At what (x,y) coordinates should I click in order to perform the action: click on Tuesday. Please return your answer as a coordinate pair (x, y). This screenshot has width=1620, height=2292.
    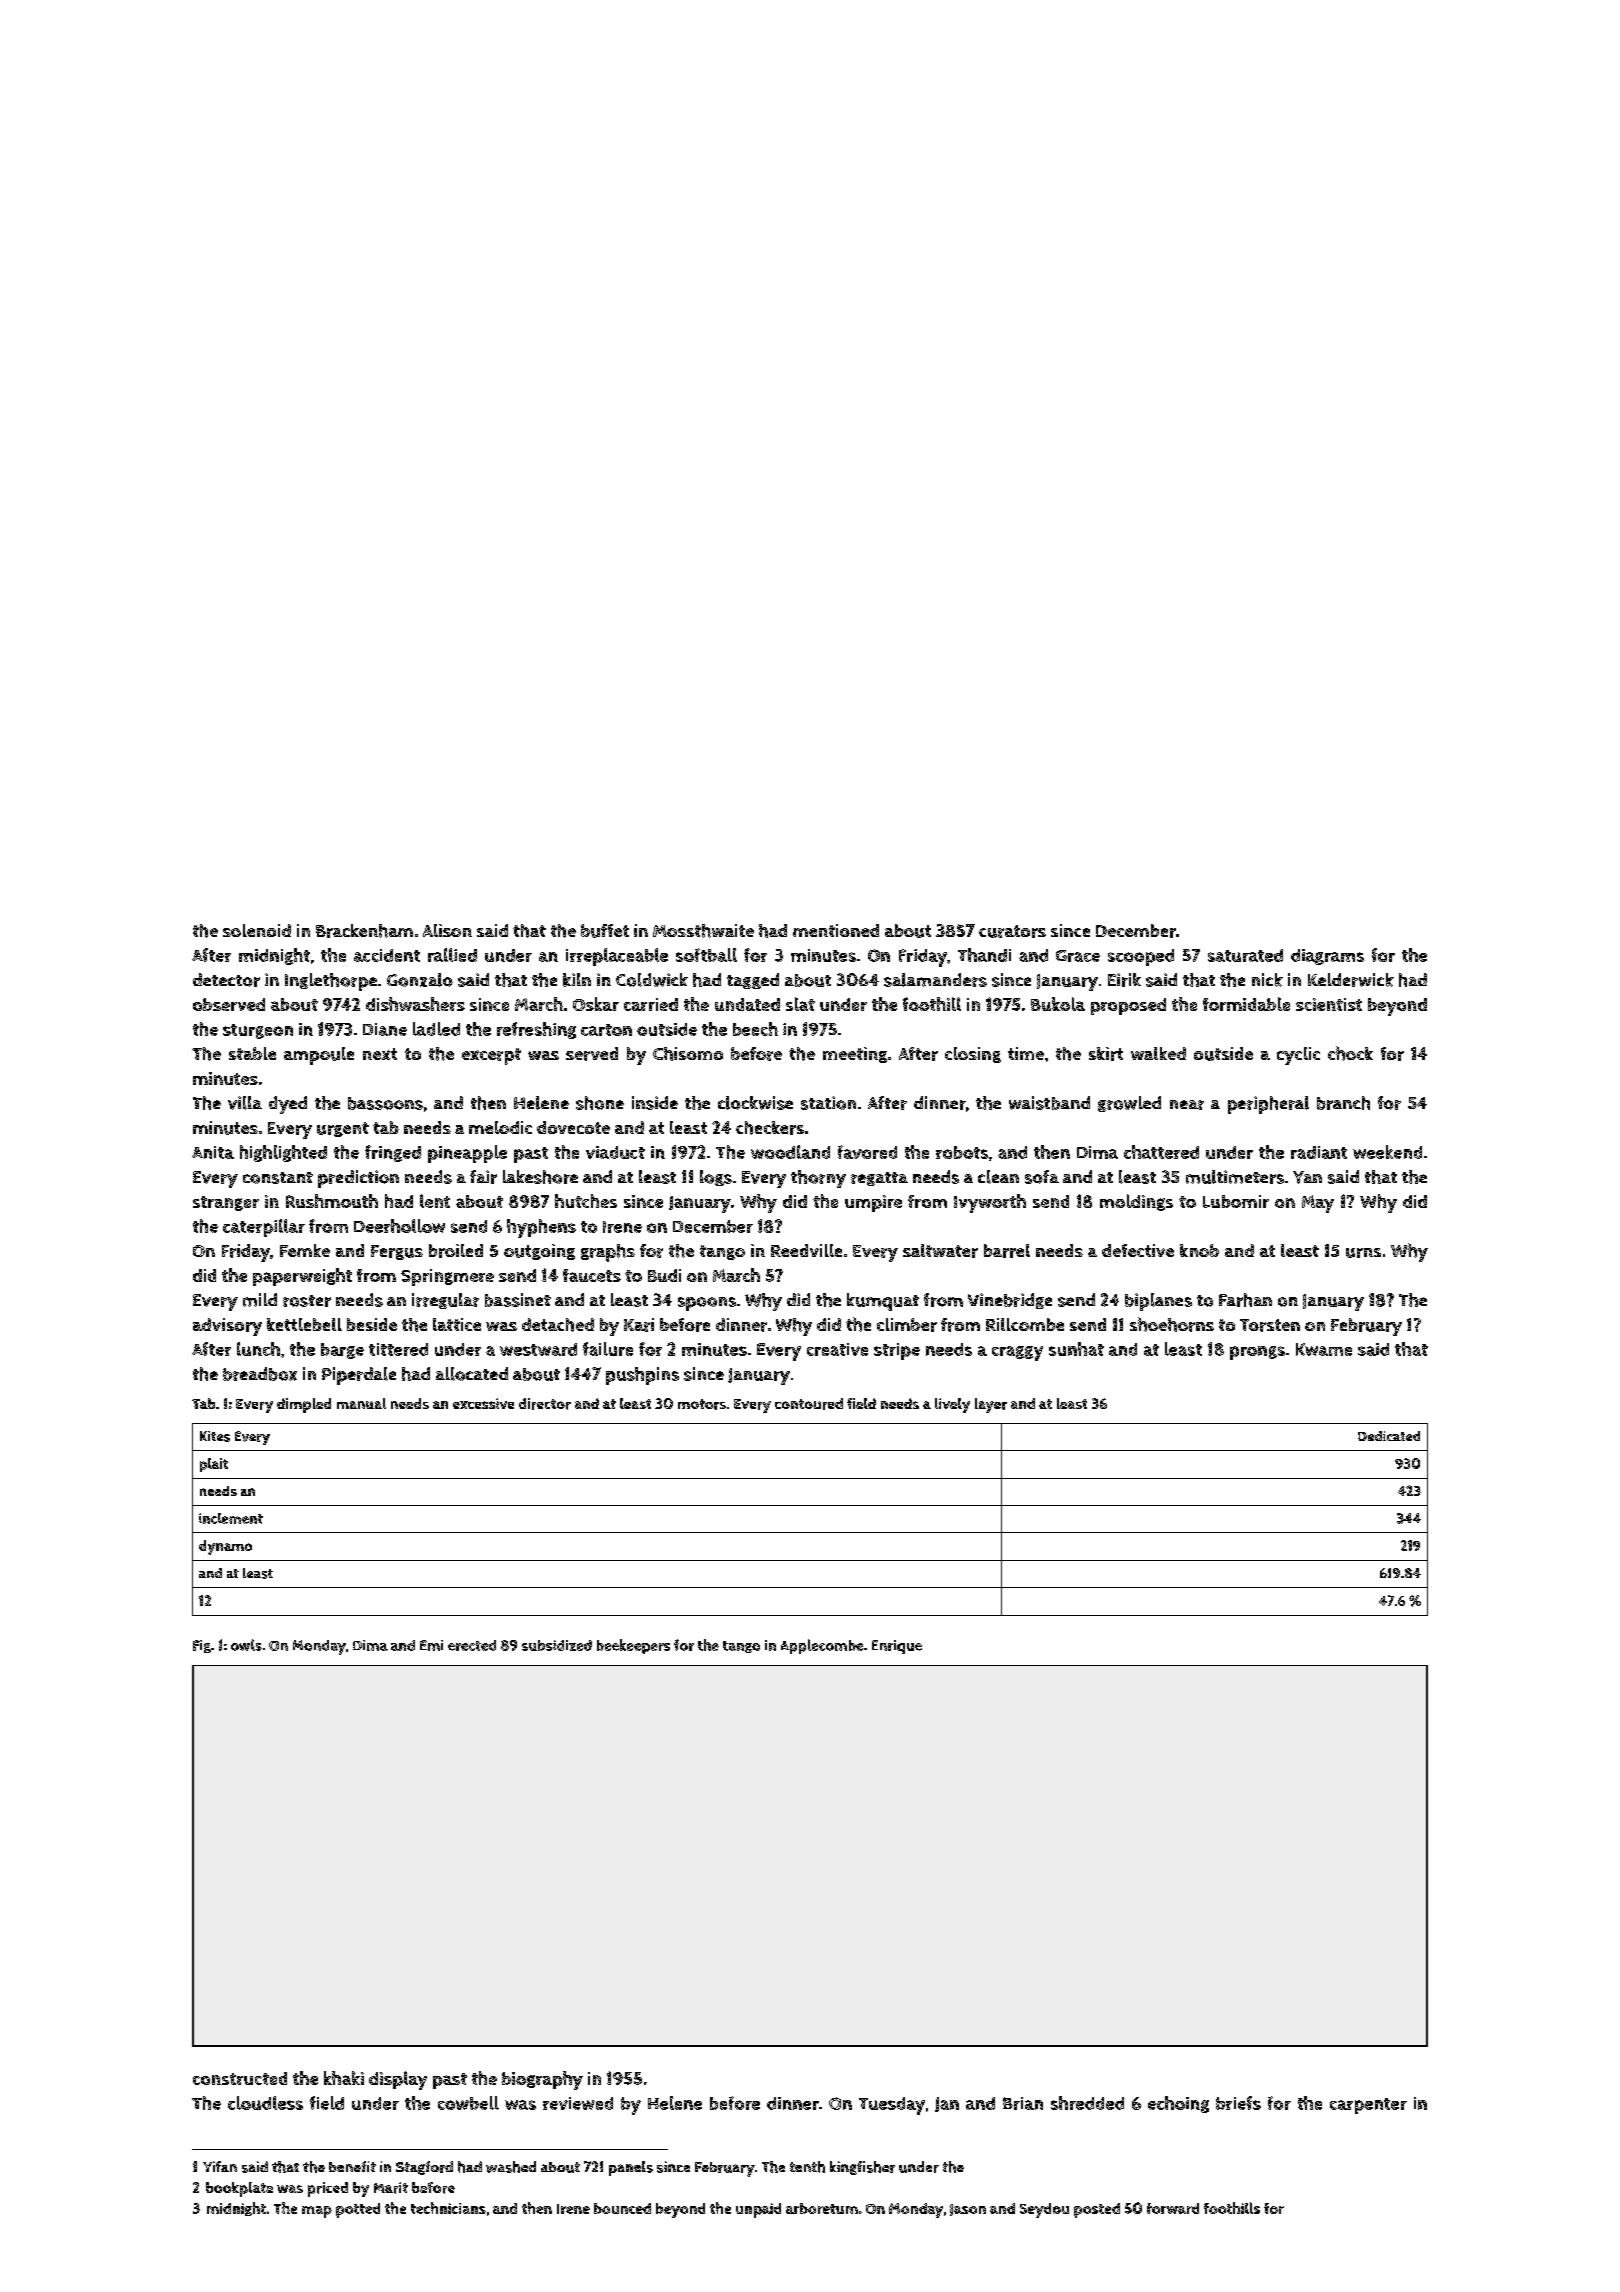
    Looking at the image, I should click on (892, 2106).
